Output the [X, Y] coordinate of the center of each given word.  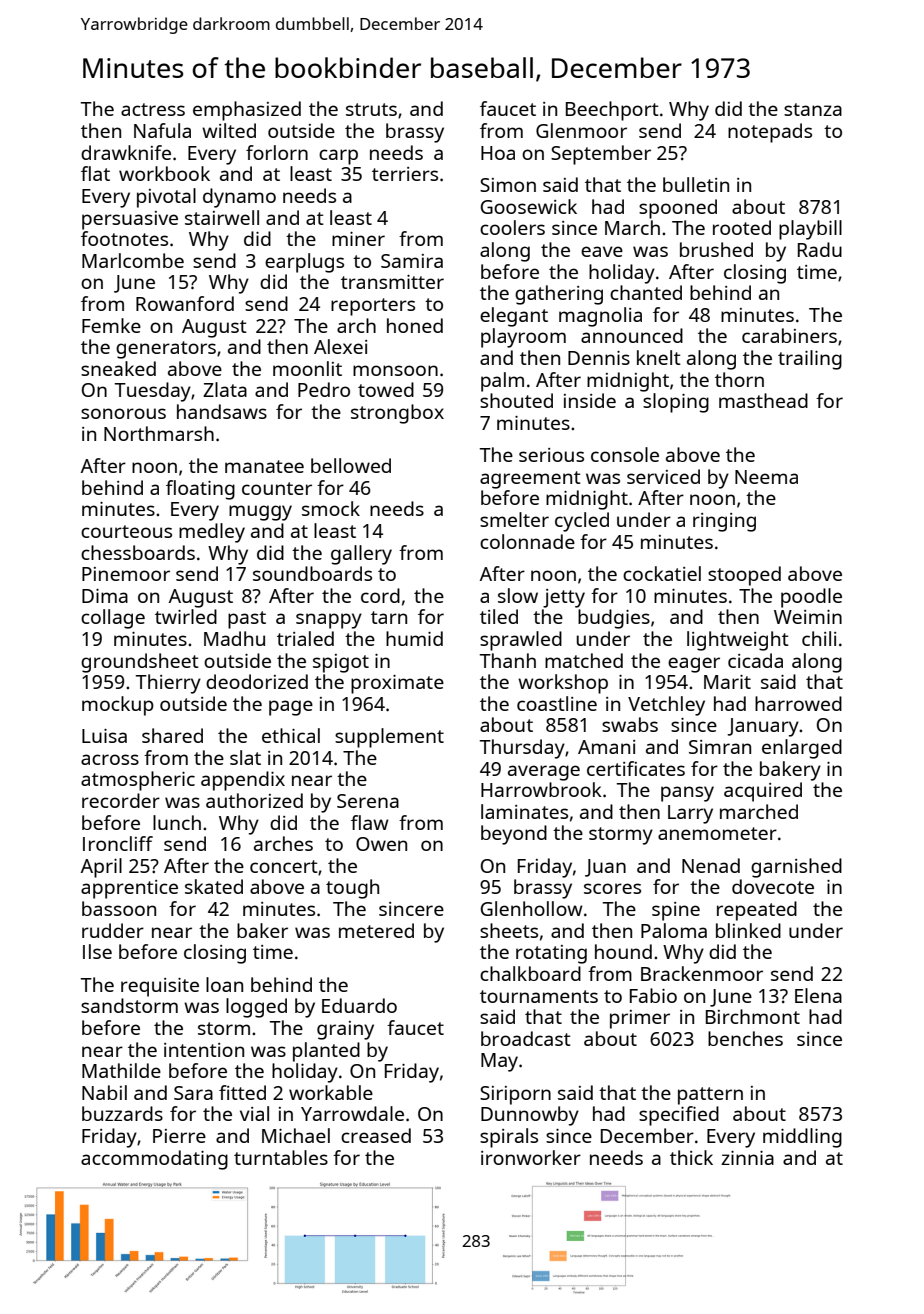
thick [691, 1157]
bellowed [351, 465]
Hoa [498, 153]
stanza [813, 109]
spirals [509, 1138]
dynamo [239, 198]
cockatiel [662, 573]
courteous [126, 531]
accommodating [154, 1160]
